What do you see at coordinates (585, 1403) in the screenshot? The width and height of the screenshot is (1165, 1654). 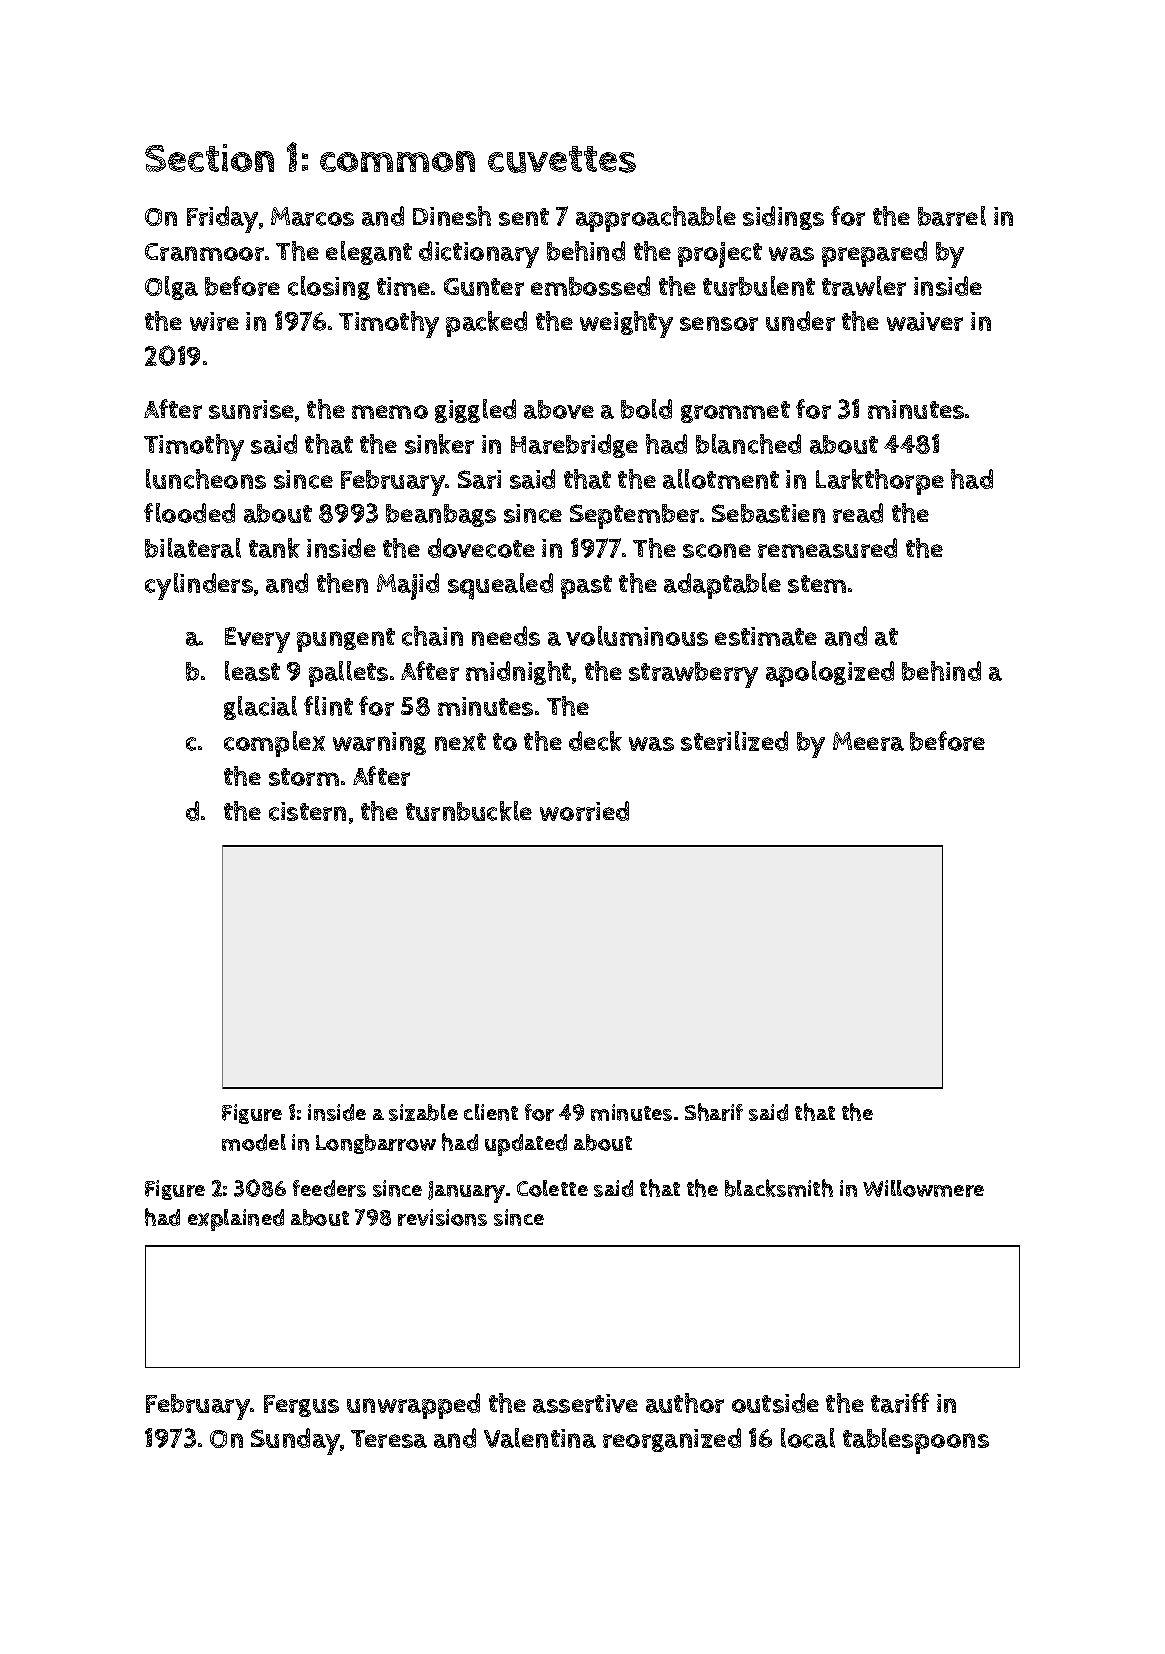 I see `assertive` at bounding box center [585, 1403].
